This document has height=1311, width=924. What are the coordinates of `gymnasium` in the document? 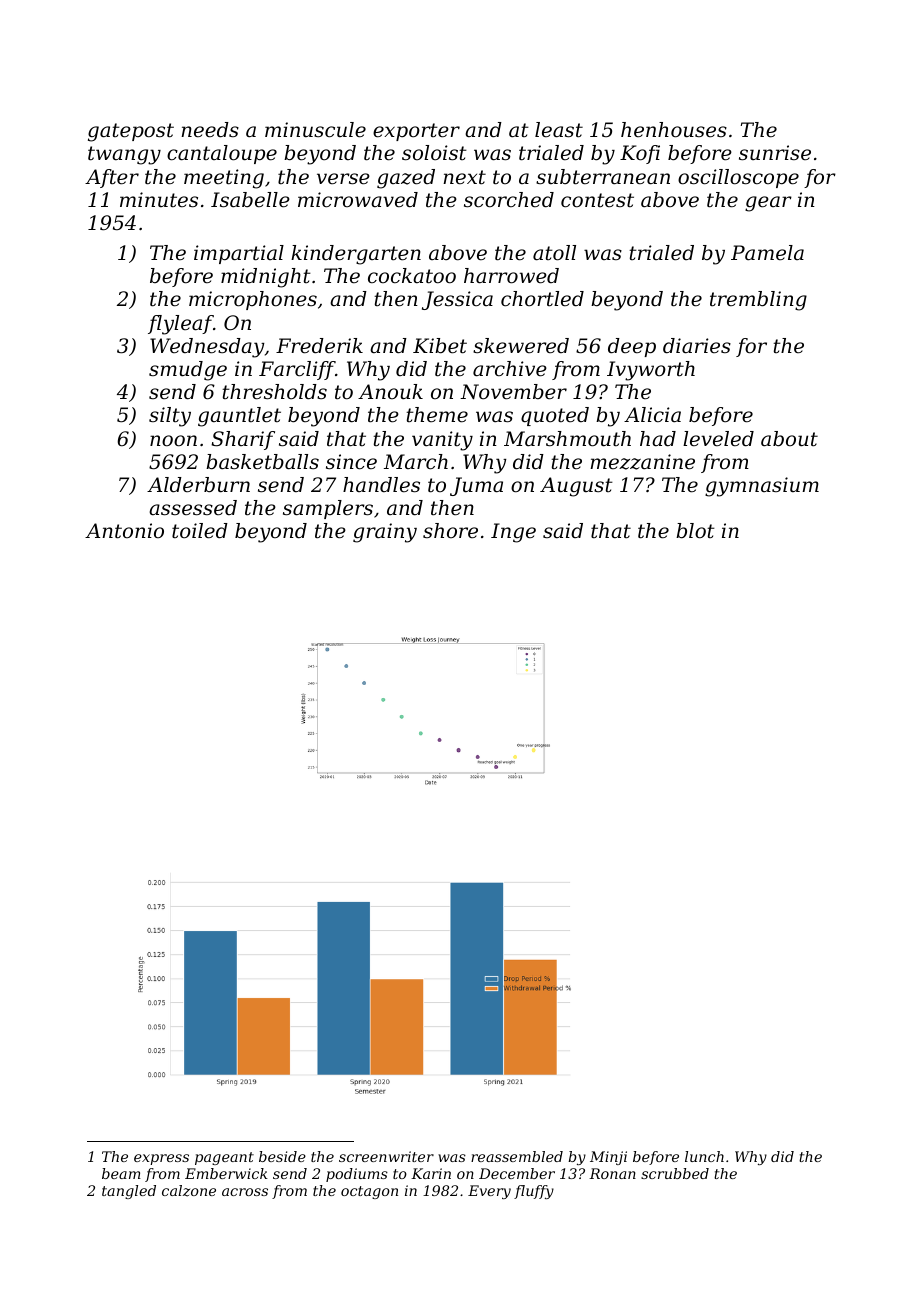 It's located at (762, 487).
